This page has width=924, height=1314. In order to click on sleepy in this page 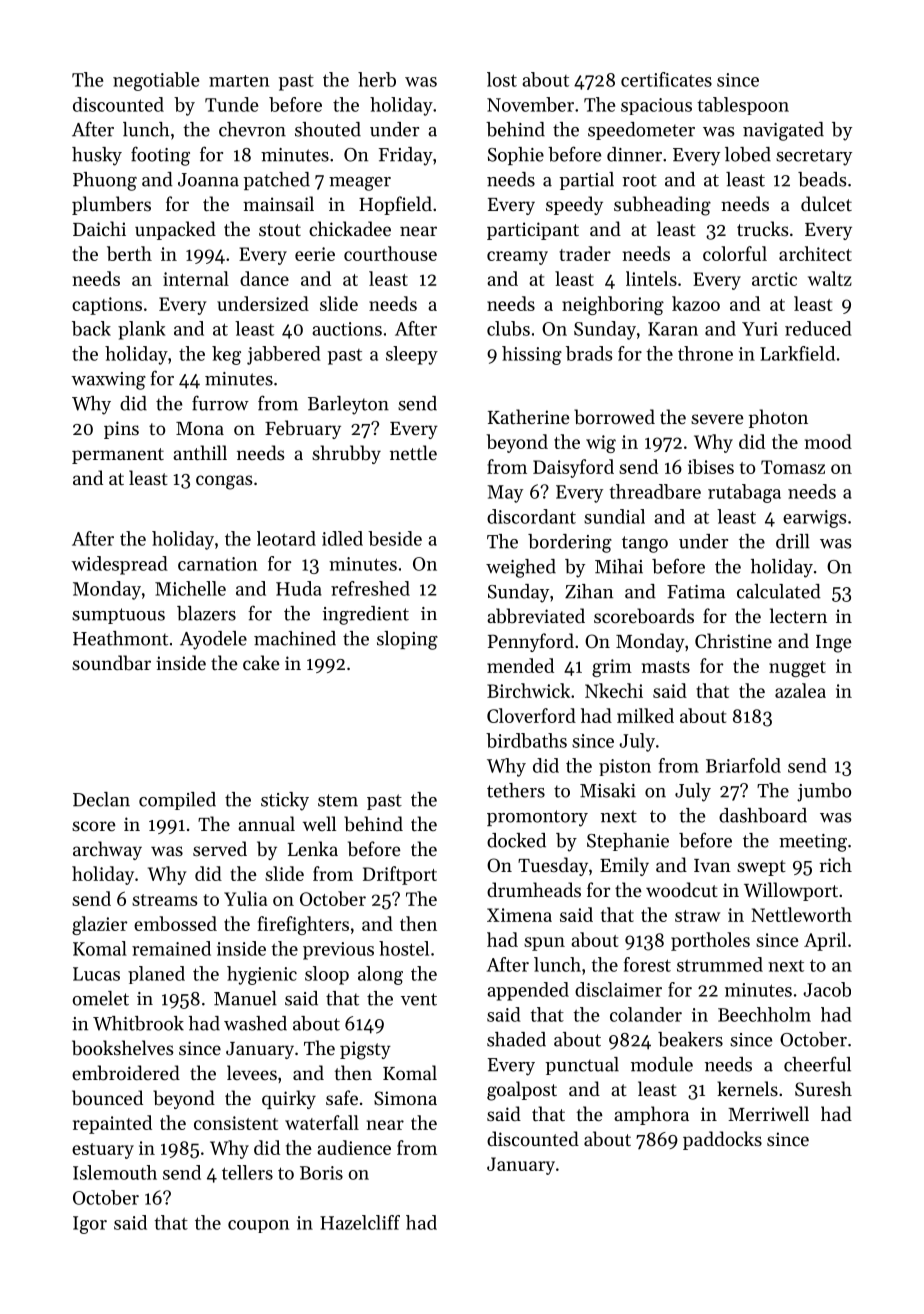, I will do `click(412, 355)`.
